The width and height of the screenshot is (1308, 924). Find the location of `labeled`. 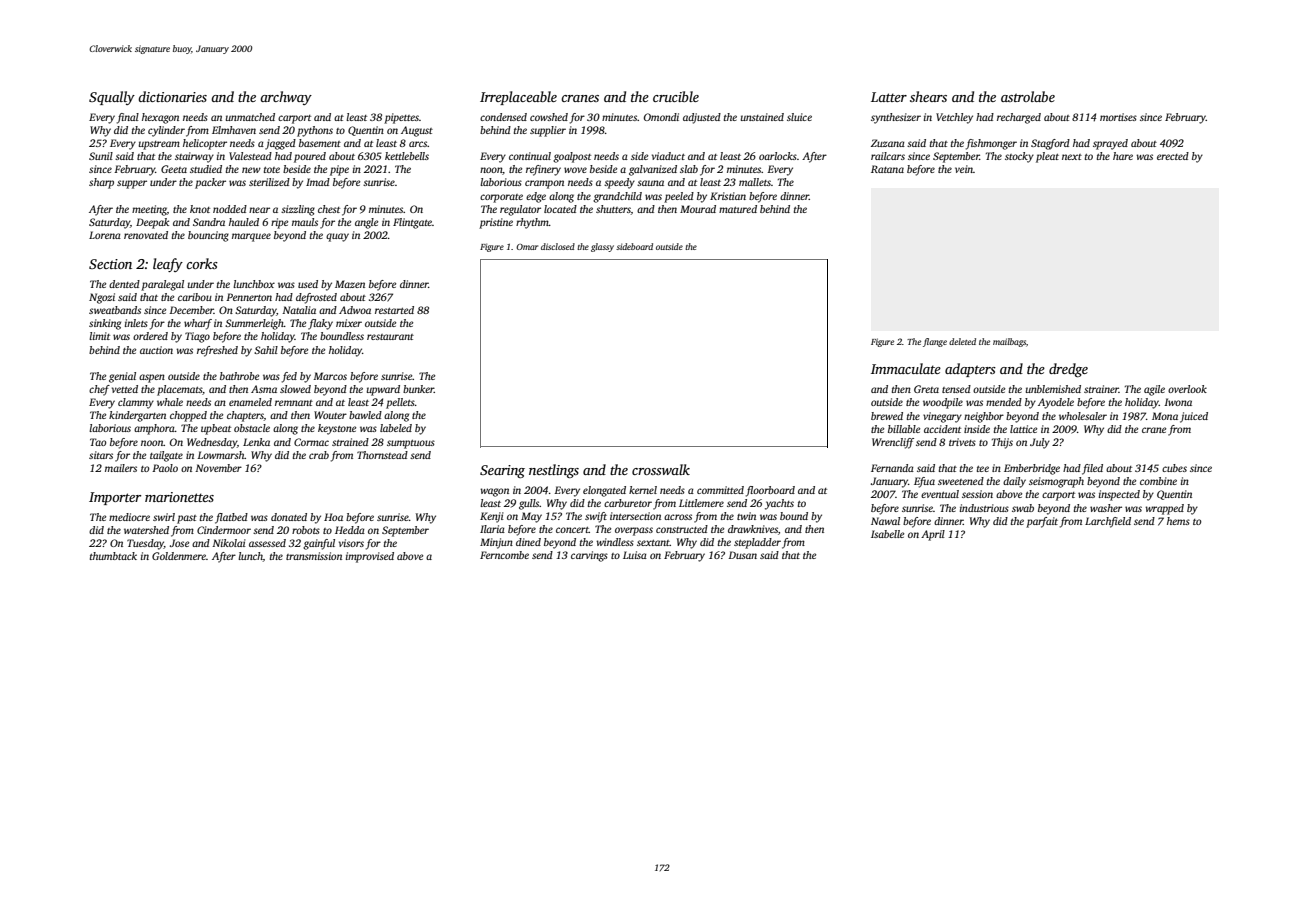

labeled is located at coordinates (396, 428).
